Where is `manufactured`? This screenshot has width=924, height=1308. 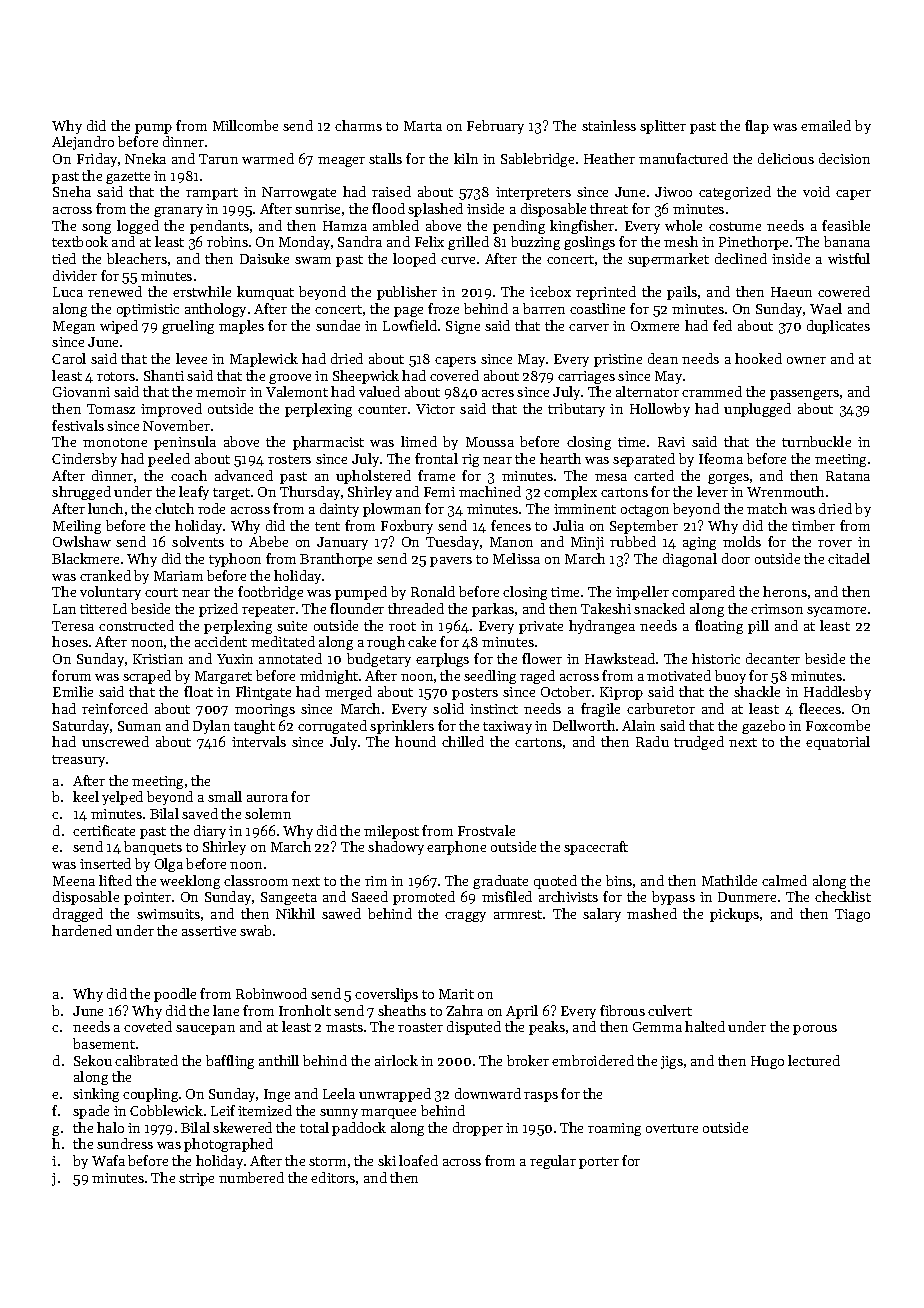
manufactured is located at coordinates (683, 158).
